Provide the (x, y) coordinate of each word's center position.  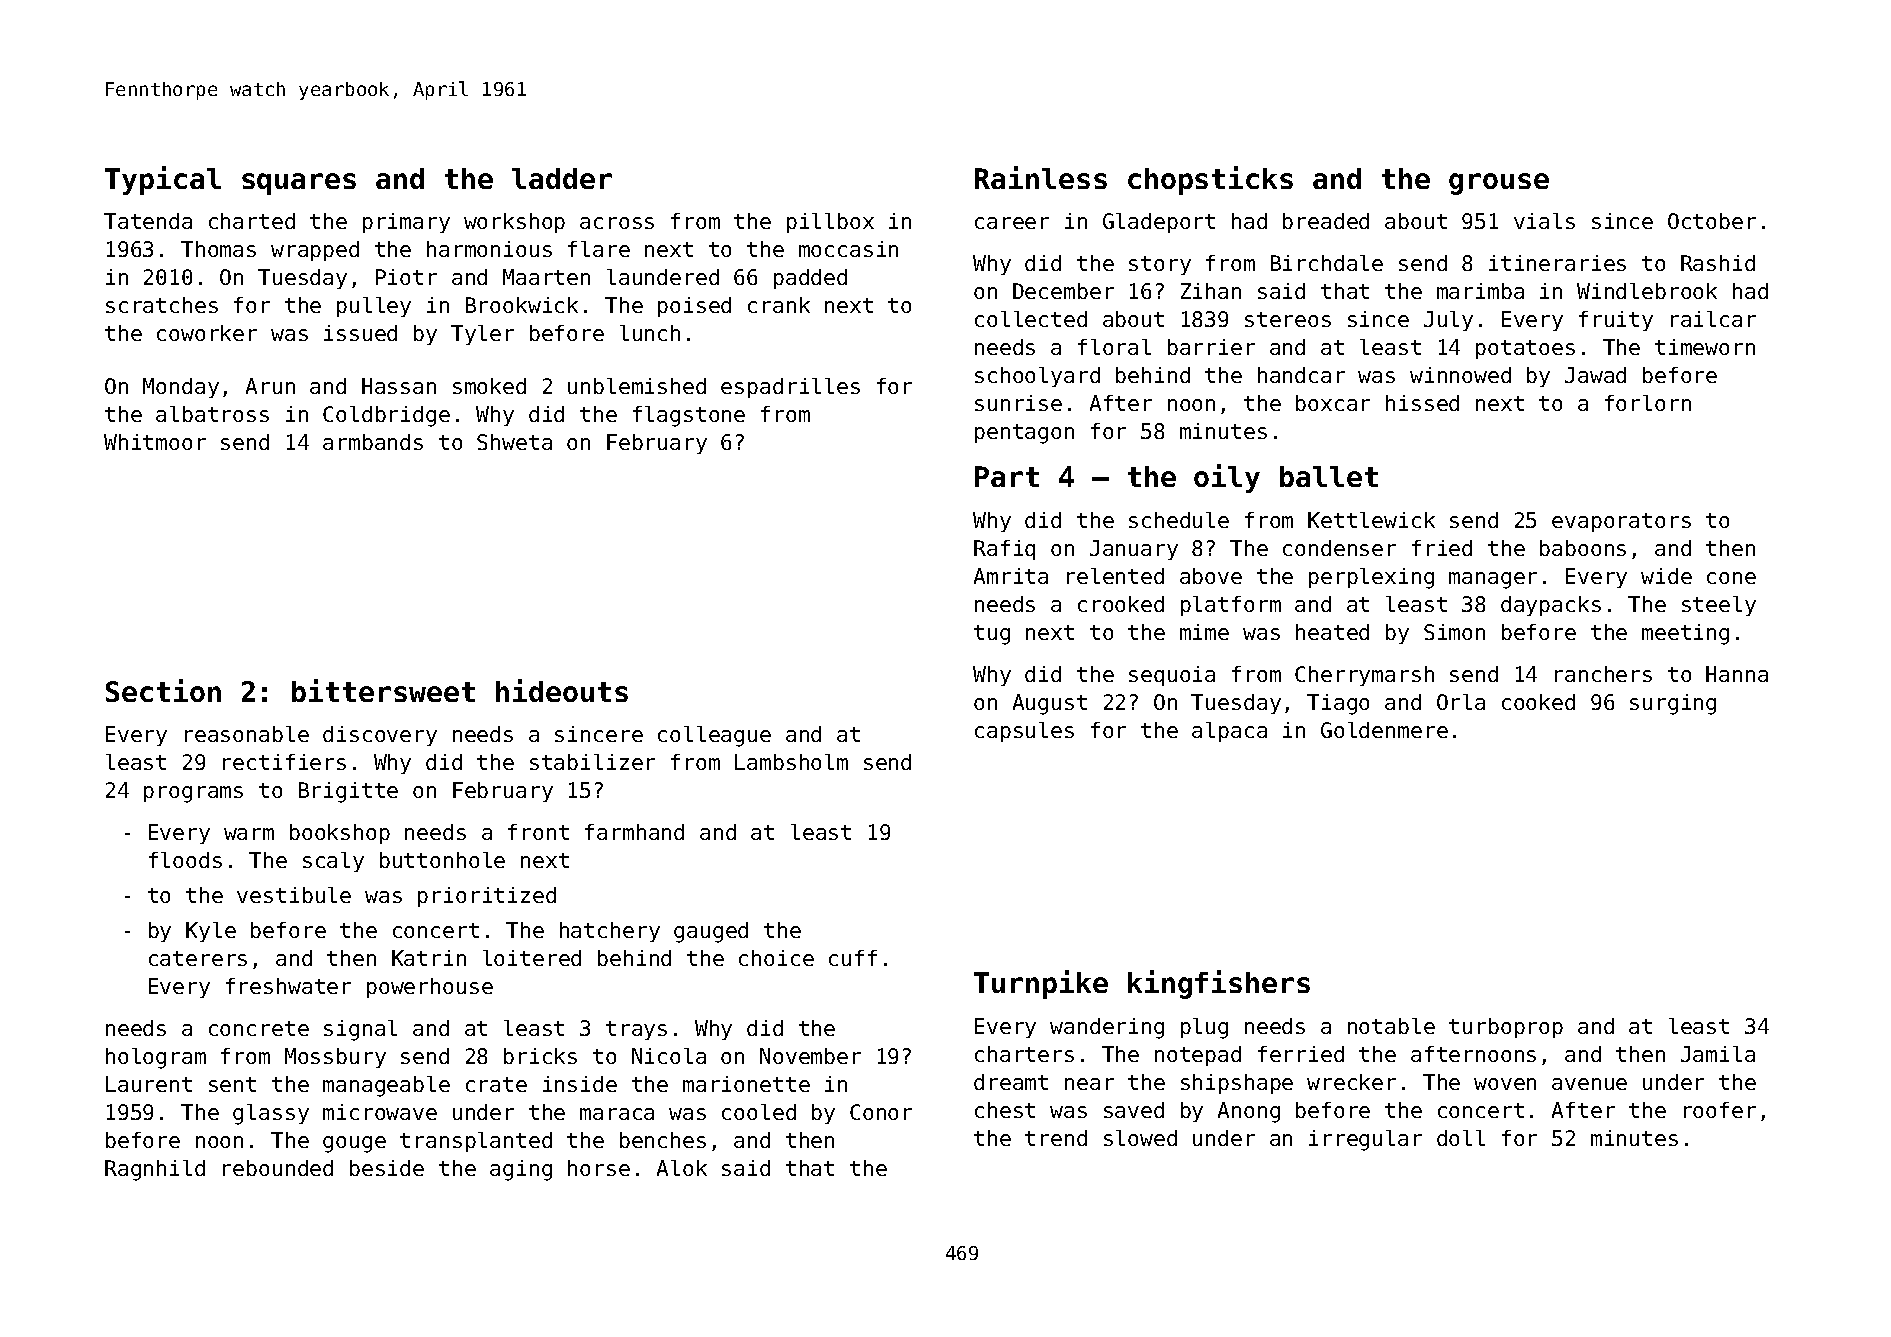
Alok (682, 1168)
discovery (380, 736)
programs (193, 794)
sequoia (1172, 676)
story (1160, 265)
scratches (162, 305)
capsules (1024, 732)
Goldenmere (1384, 730)
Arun (270, 386)
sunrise (1018, 403)
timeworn (1705, 347)
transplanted (476, 1142)
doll (1461, 1138)
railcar (1713, 319)
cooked (1538, 702)
